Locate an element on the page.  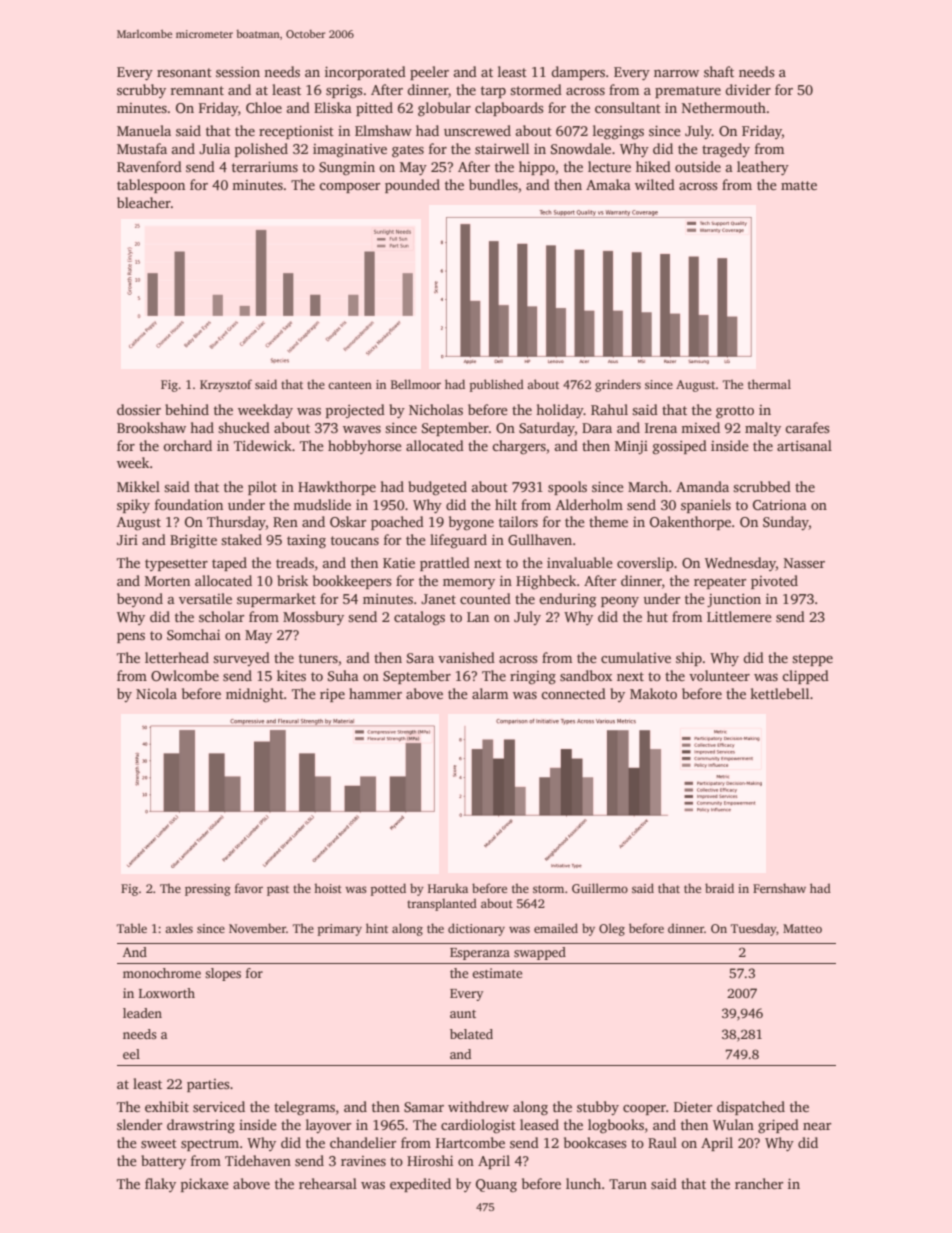
grinders is located at coordinates (618, 385).
